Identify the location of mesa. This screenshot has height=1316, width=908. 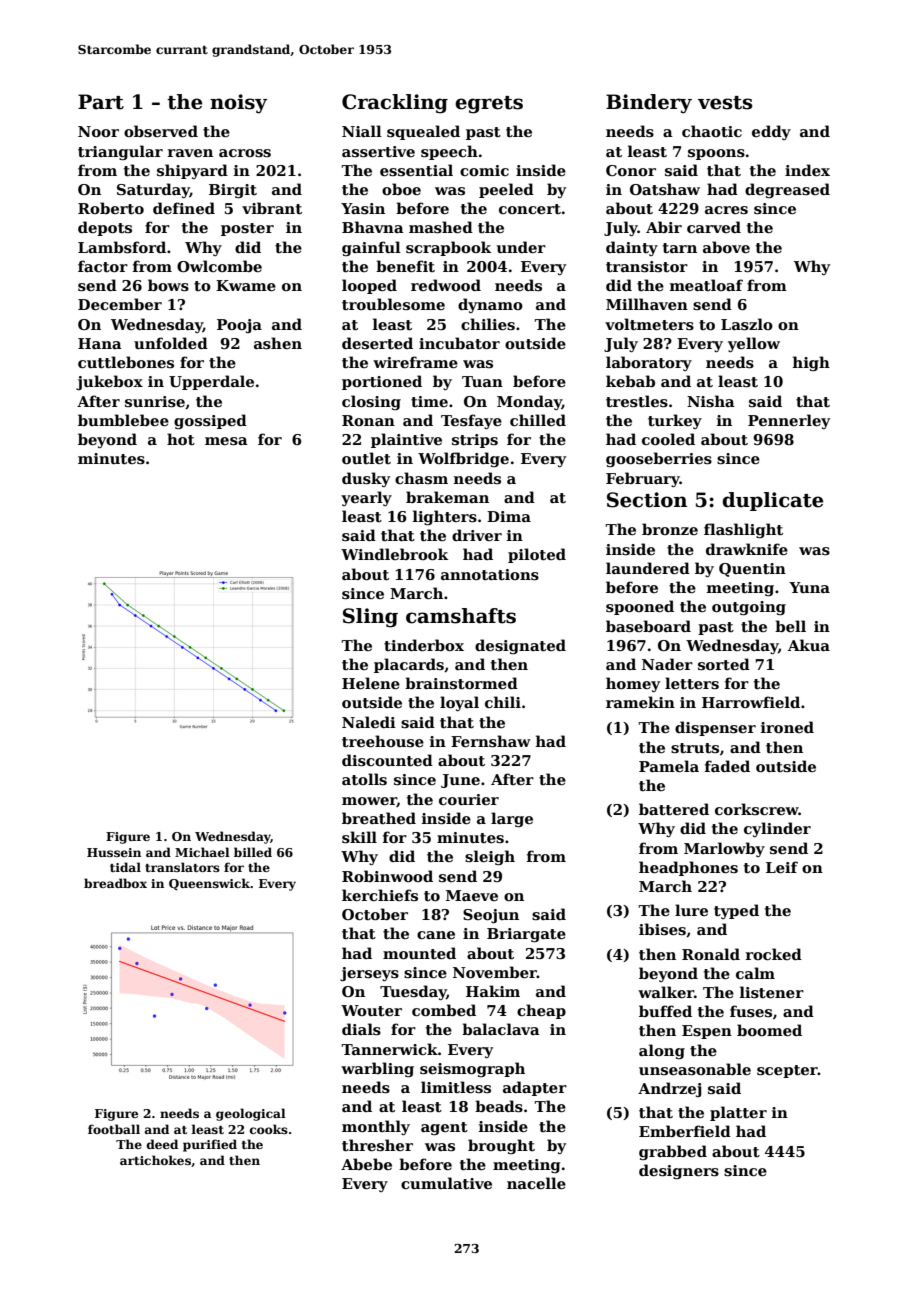
(226, 441).
